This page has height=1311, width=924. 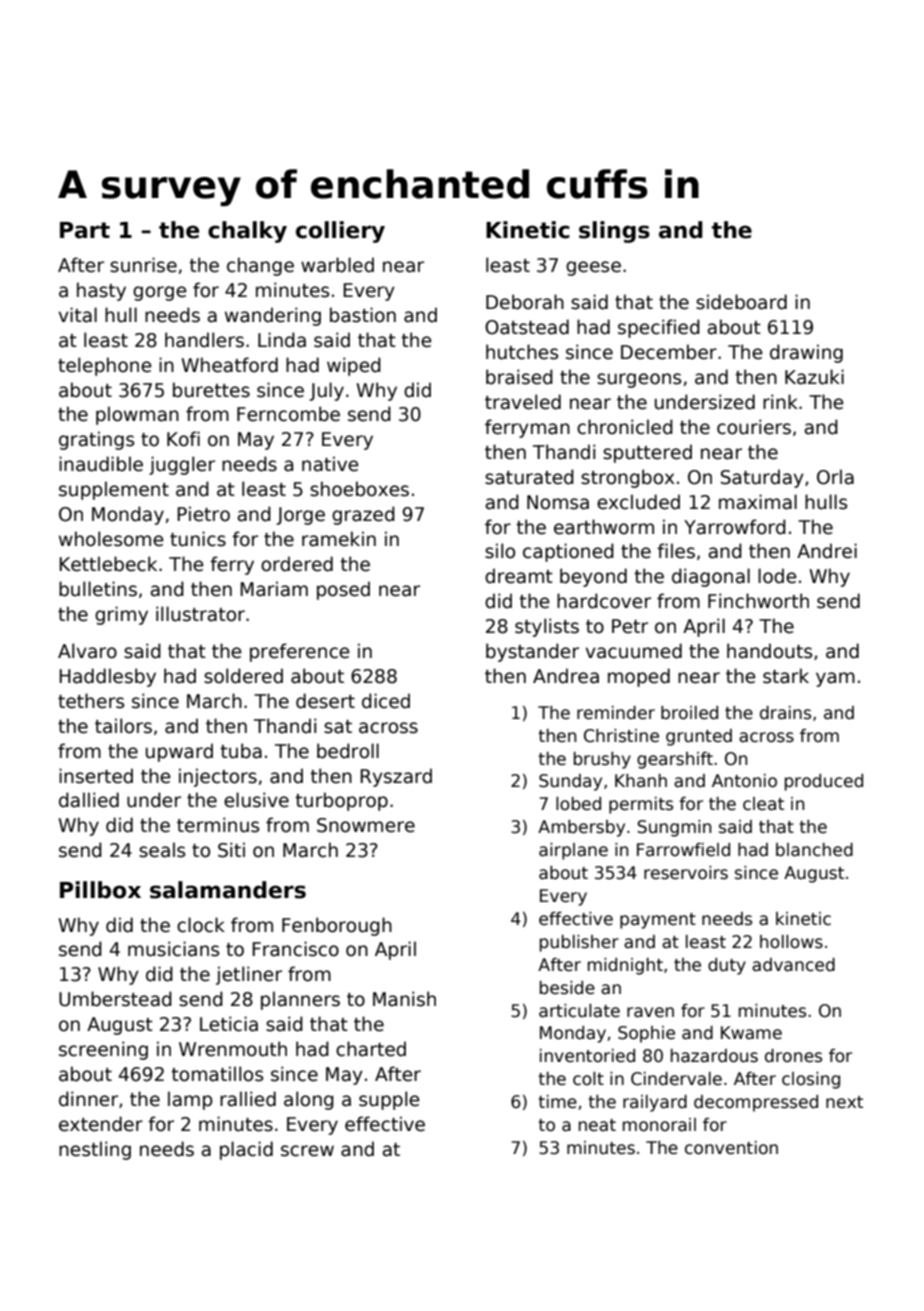 I want to click on grimy, so click(x=121, y=615).
